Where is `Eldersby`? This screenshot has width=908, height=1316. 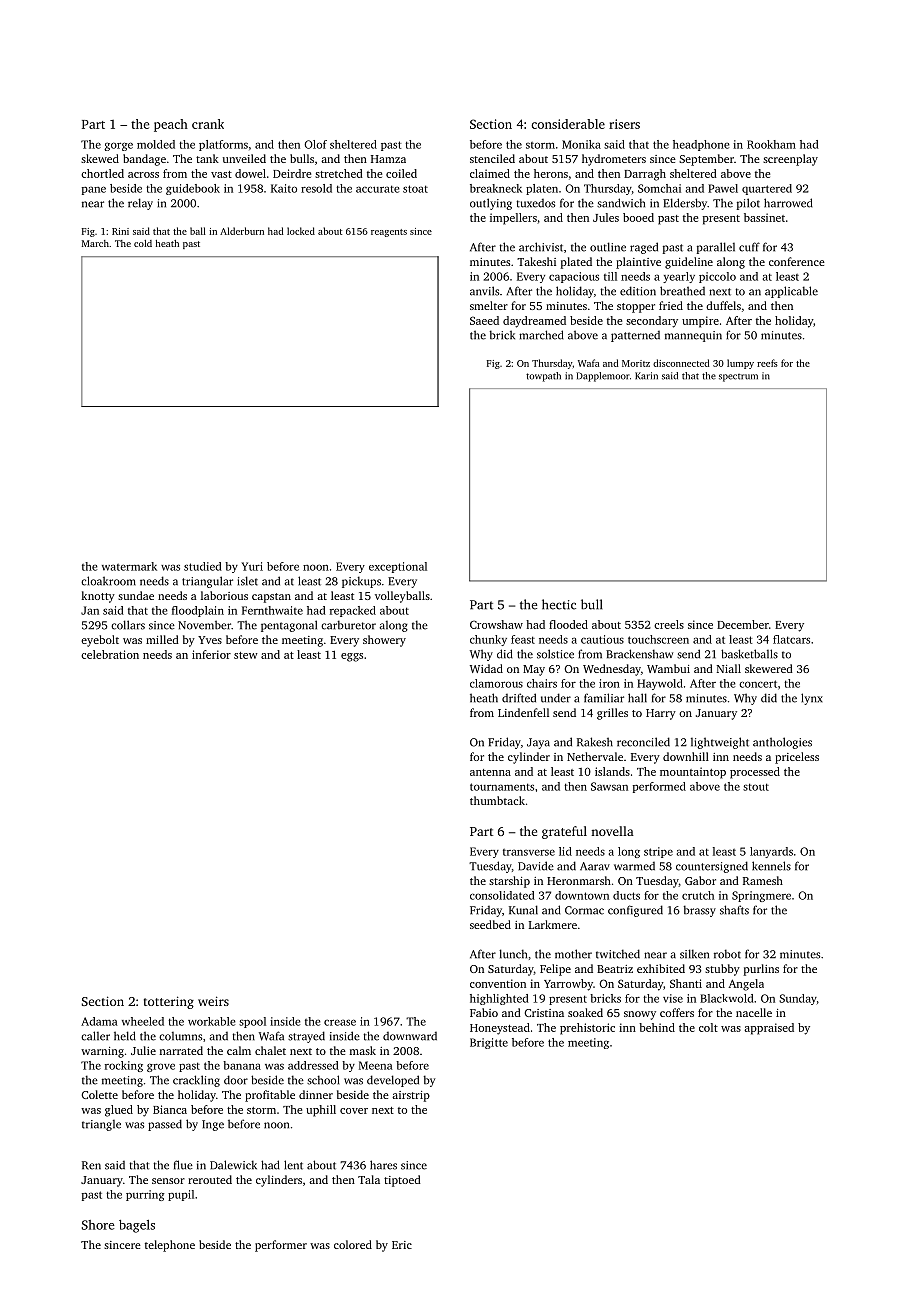
Eldersby is located at coordinates (685, 204).
